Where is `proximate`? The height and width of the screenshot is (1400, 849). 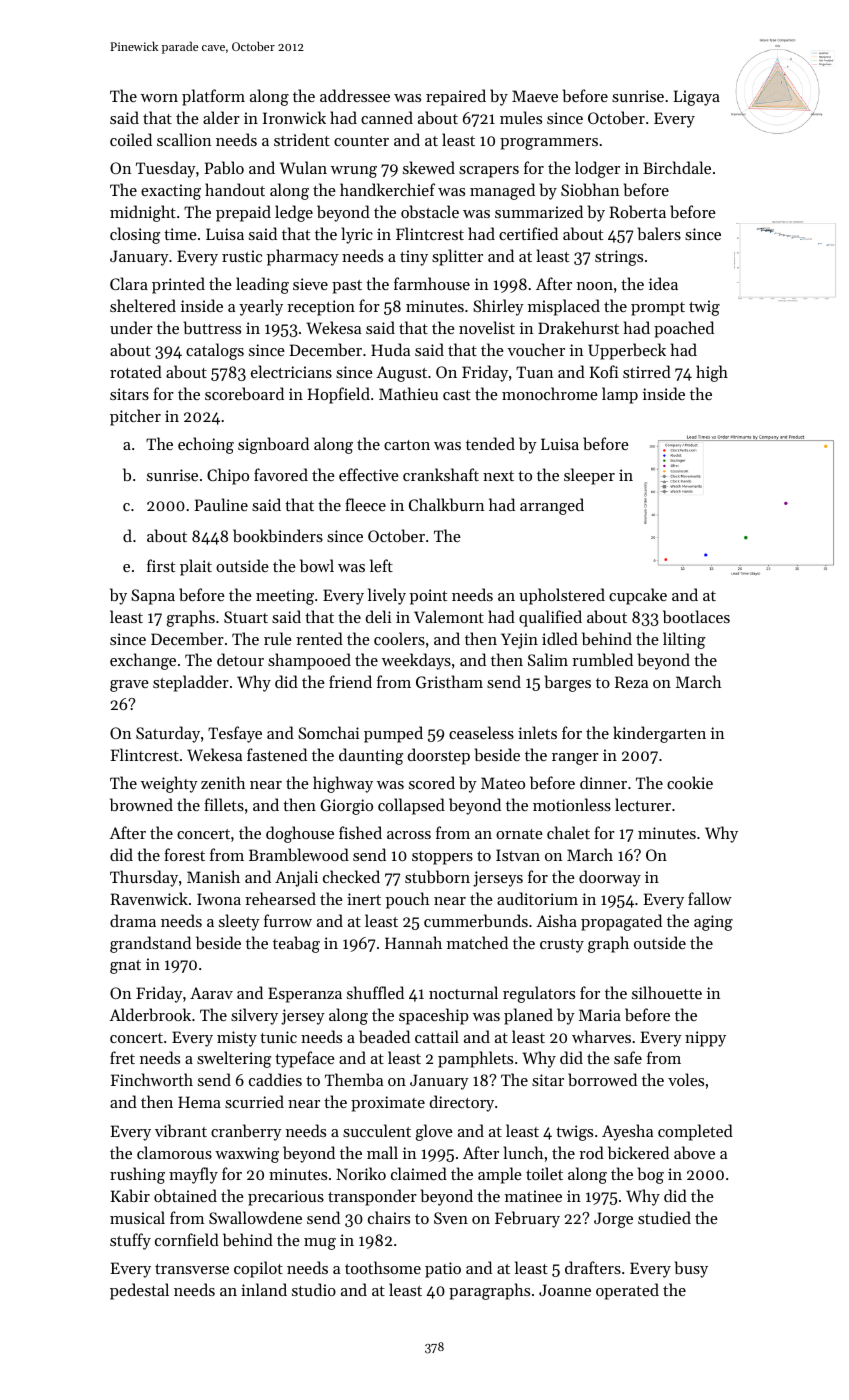 proximate is located at coordinates (388, 1104).
